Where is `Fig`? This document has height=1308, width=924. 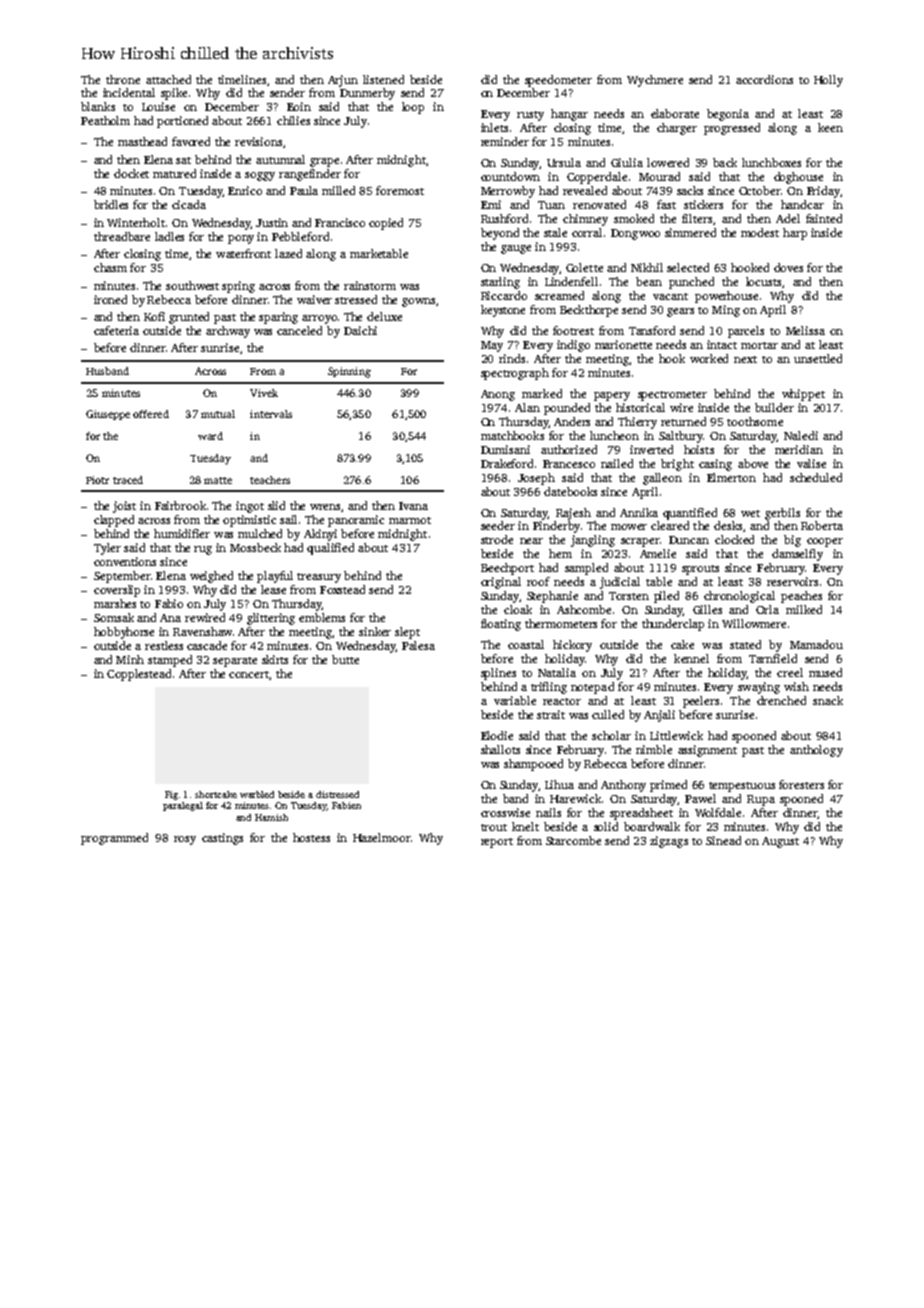 Fig is located at coordinates (171, 795).
